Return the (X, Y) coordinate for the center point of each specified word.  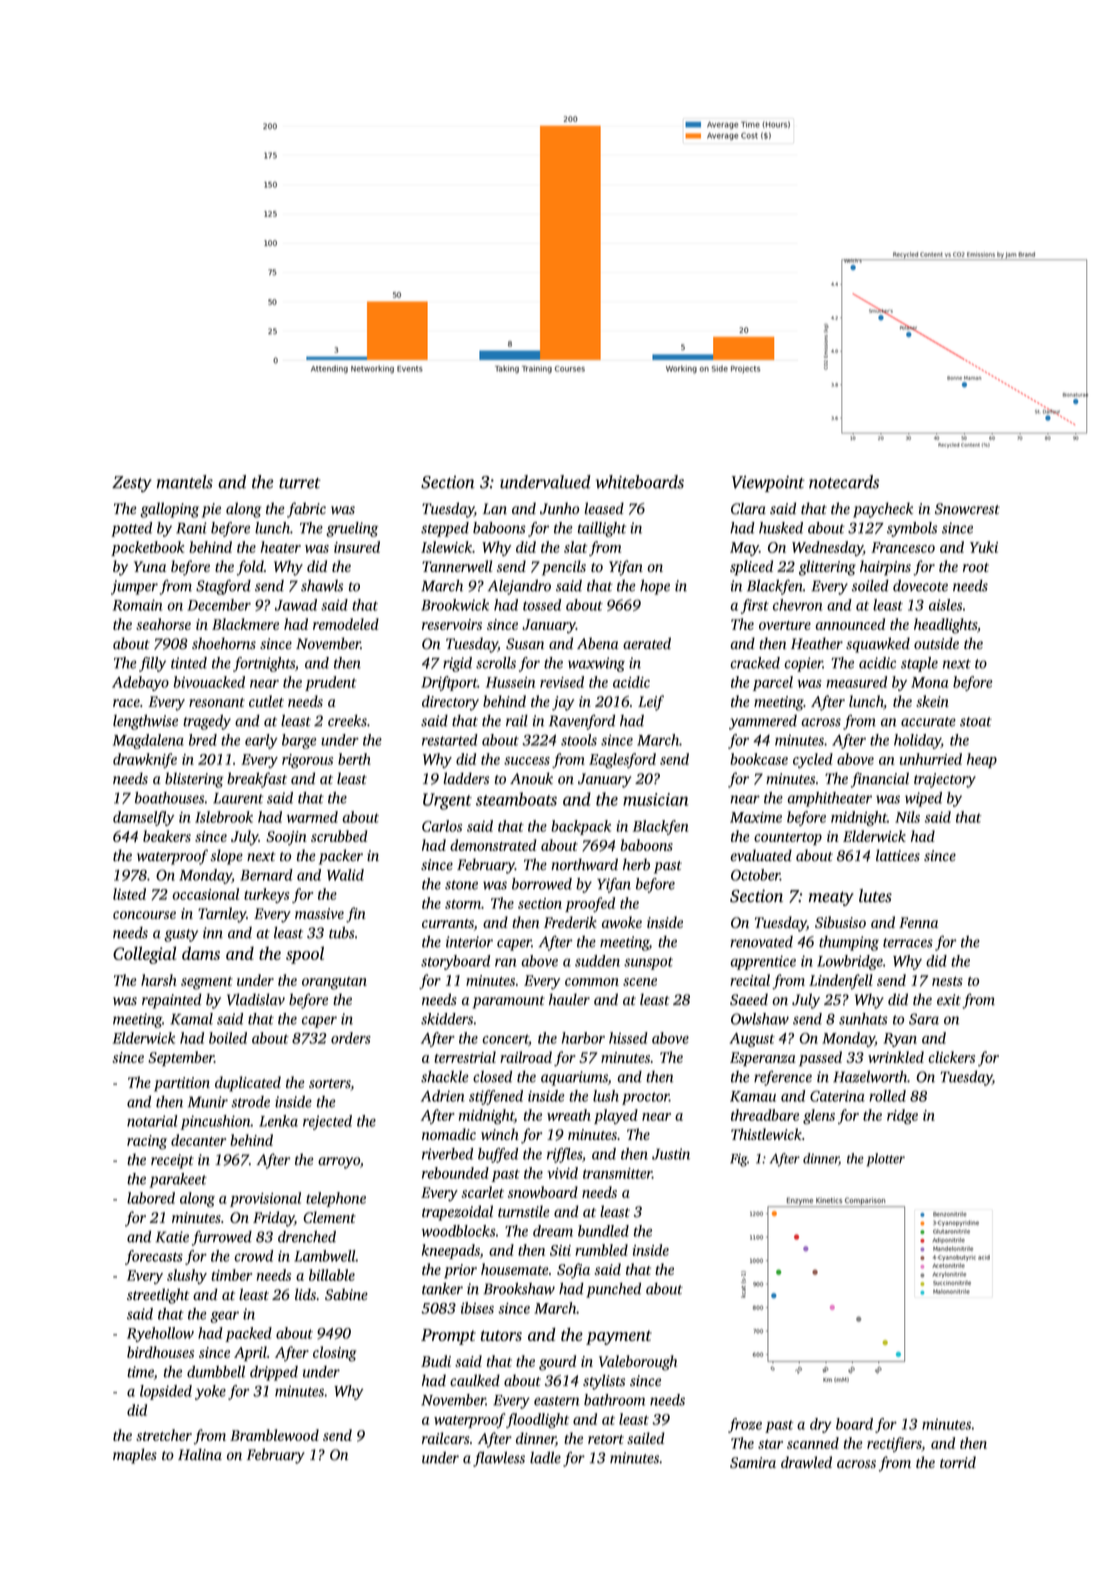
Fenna (918, 922)
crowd (253, 1256)
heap (982, 760)
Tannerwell (457, 566)
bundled (603, 1231)
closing (334, 1354)
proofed (590, 904)
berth (354, 759)
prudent (331, 683)
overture (785, 625)
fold (250, 568)
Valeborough (638, 1363)
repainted (172, 1001)
